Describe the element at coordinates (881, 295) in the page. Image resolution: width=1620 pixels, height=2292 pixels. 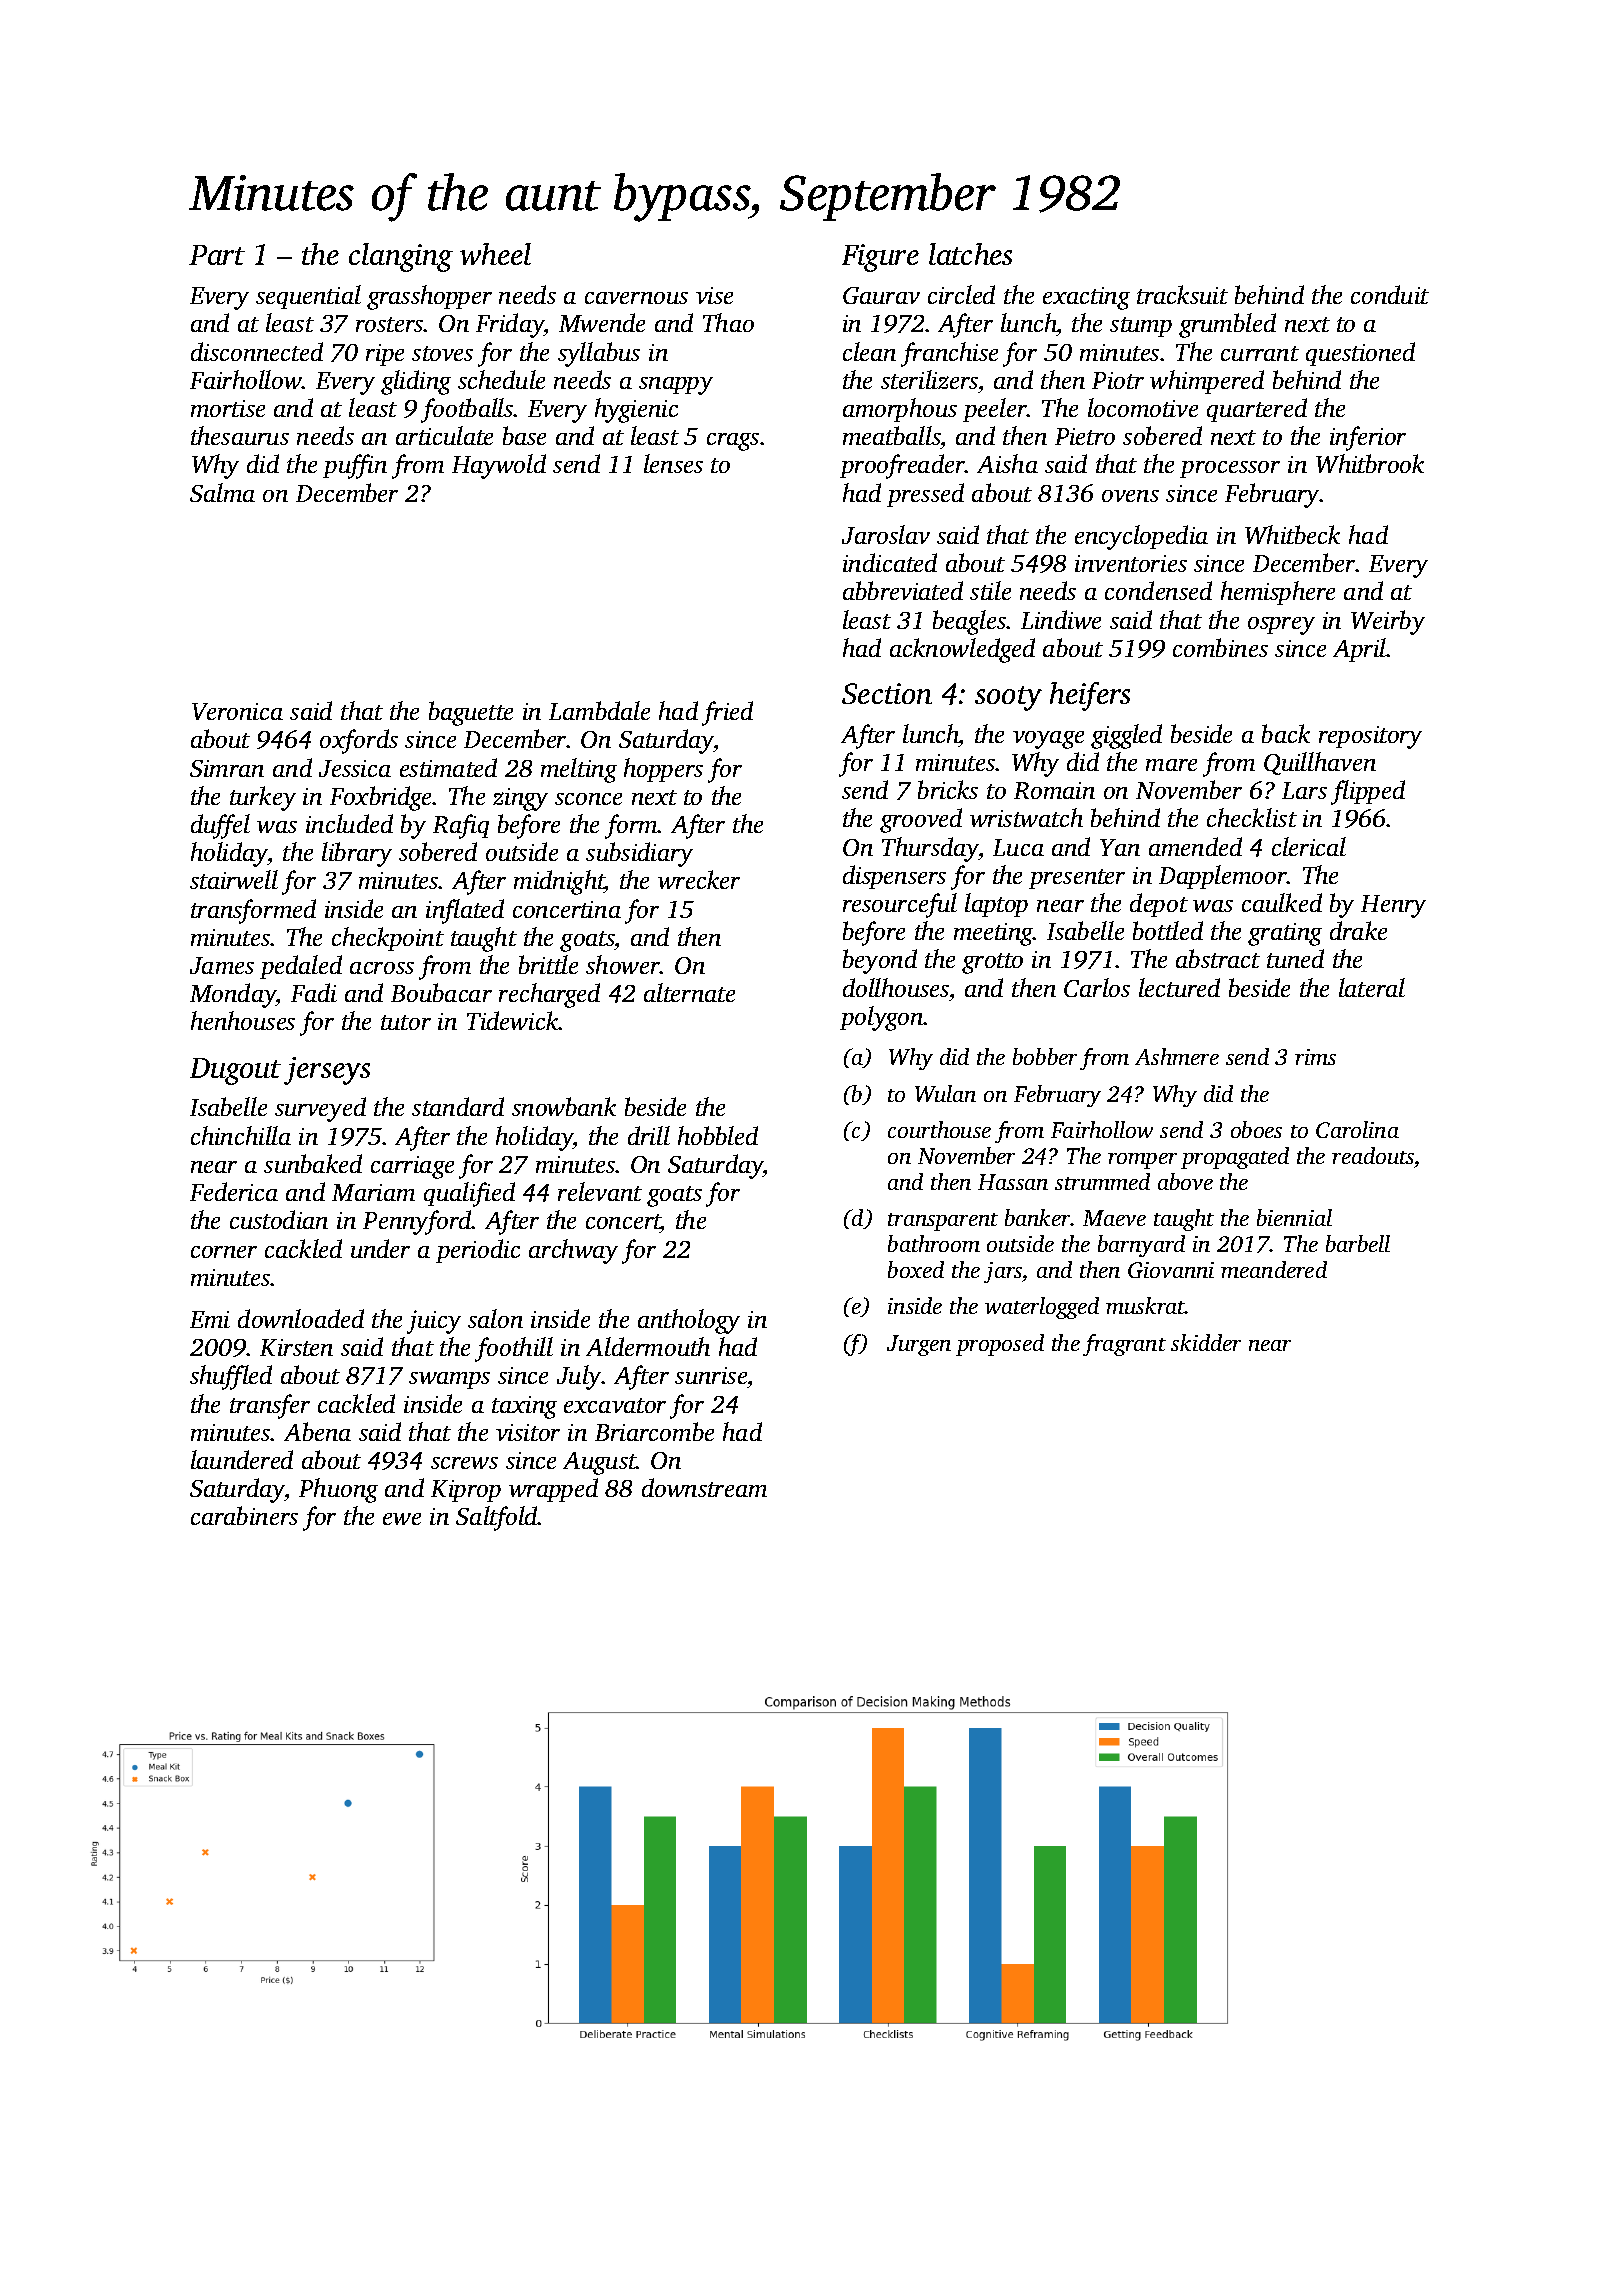
I see `Gaurav` at that location.
